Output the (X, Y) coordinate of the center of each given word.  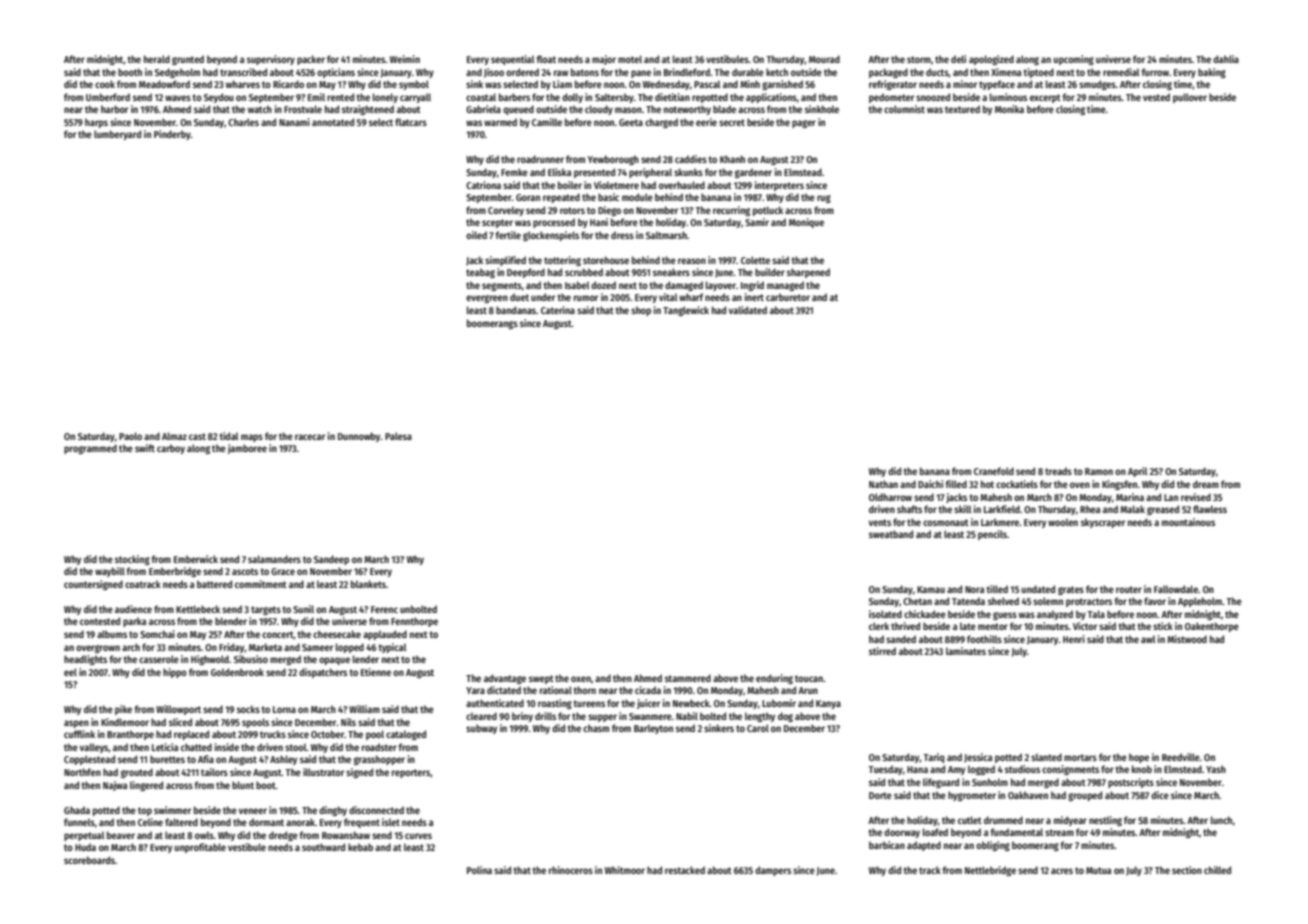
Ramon (1099, 471)
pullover (1190, 98)
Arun (808, 690)
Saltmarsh (666, 235)
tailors (214, 772)
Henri (1074, 639)
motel (630, 59)
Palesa (398, 436)
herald (157, 59)
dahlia (1226, 59)
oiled (476, 235)
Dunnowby (359, 437)
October (327, 734)
